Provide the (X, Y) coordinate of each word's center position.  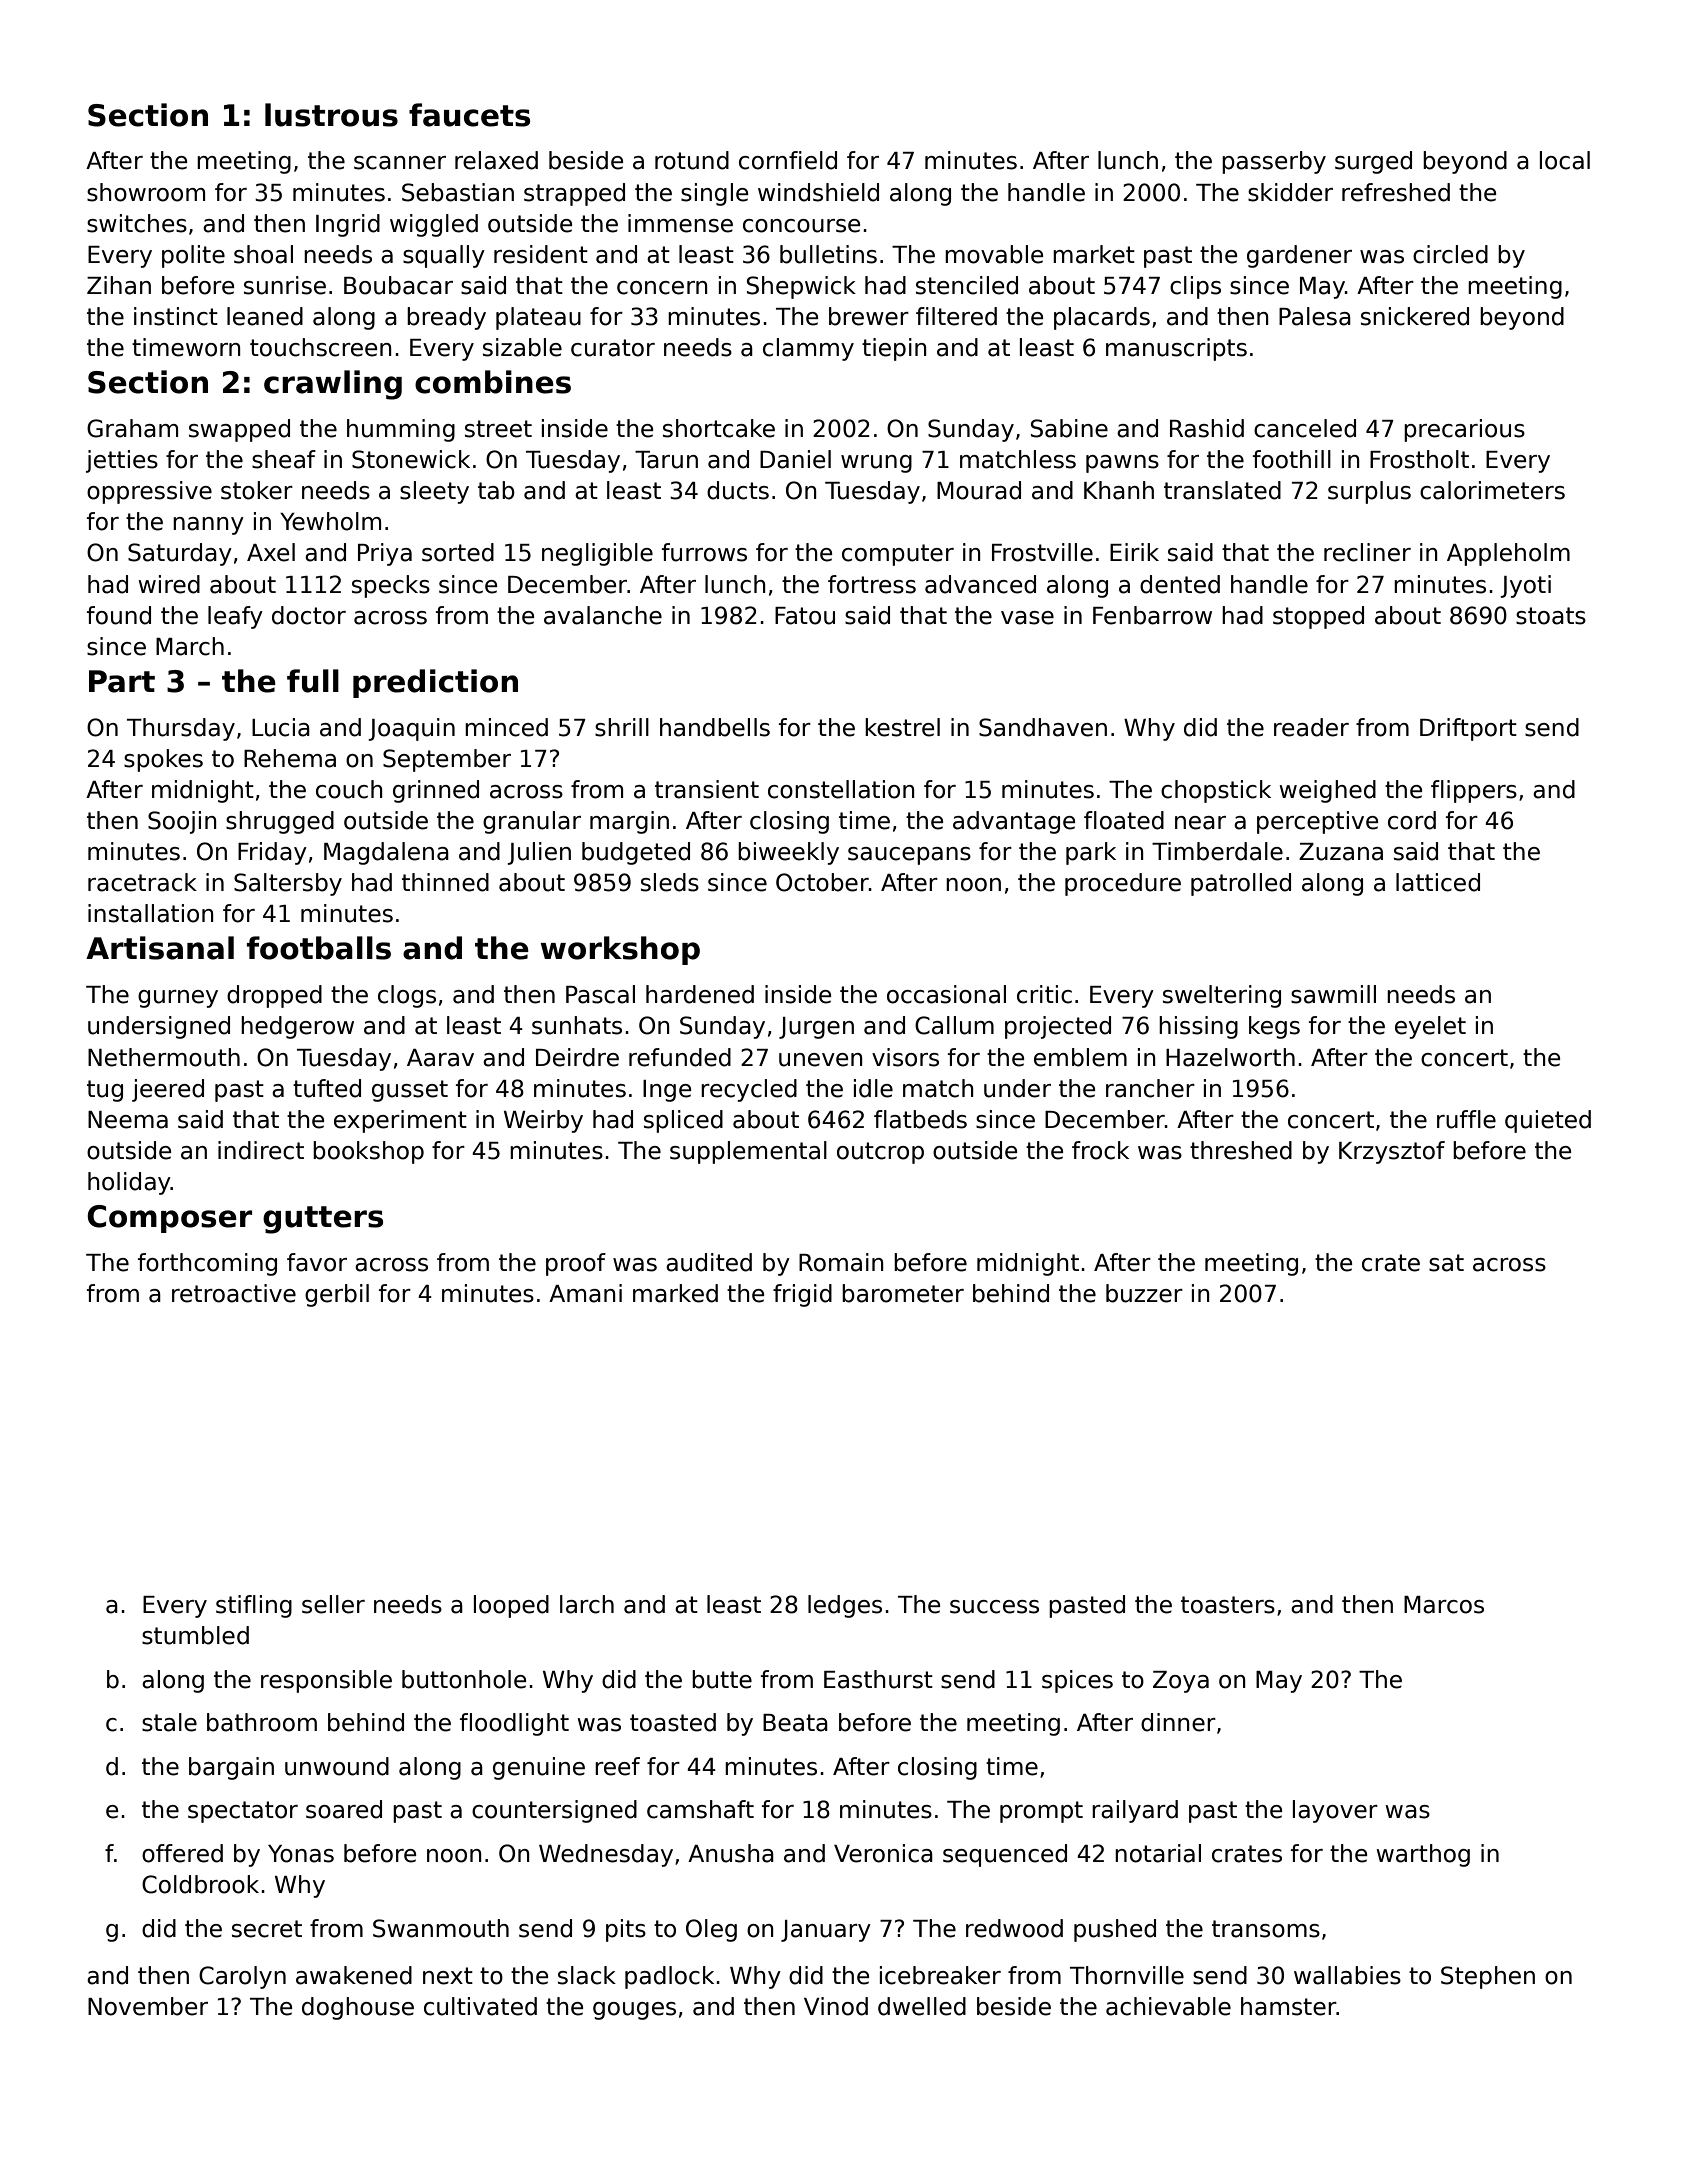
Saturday (180, 554)
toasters (1228, 1605)
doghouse (358, 2008)
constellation (841, 789)
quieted (1548, 1121)
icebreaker (940, 1975)
